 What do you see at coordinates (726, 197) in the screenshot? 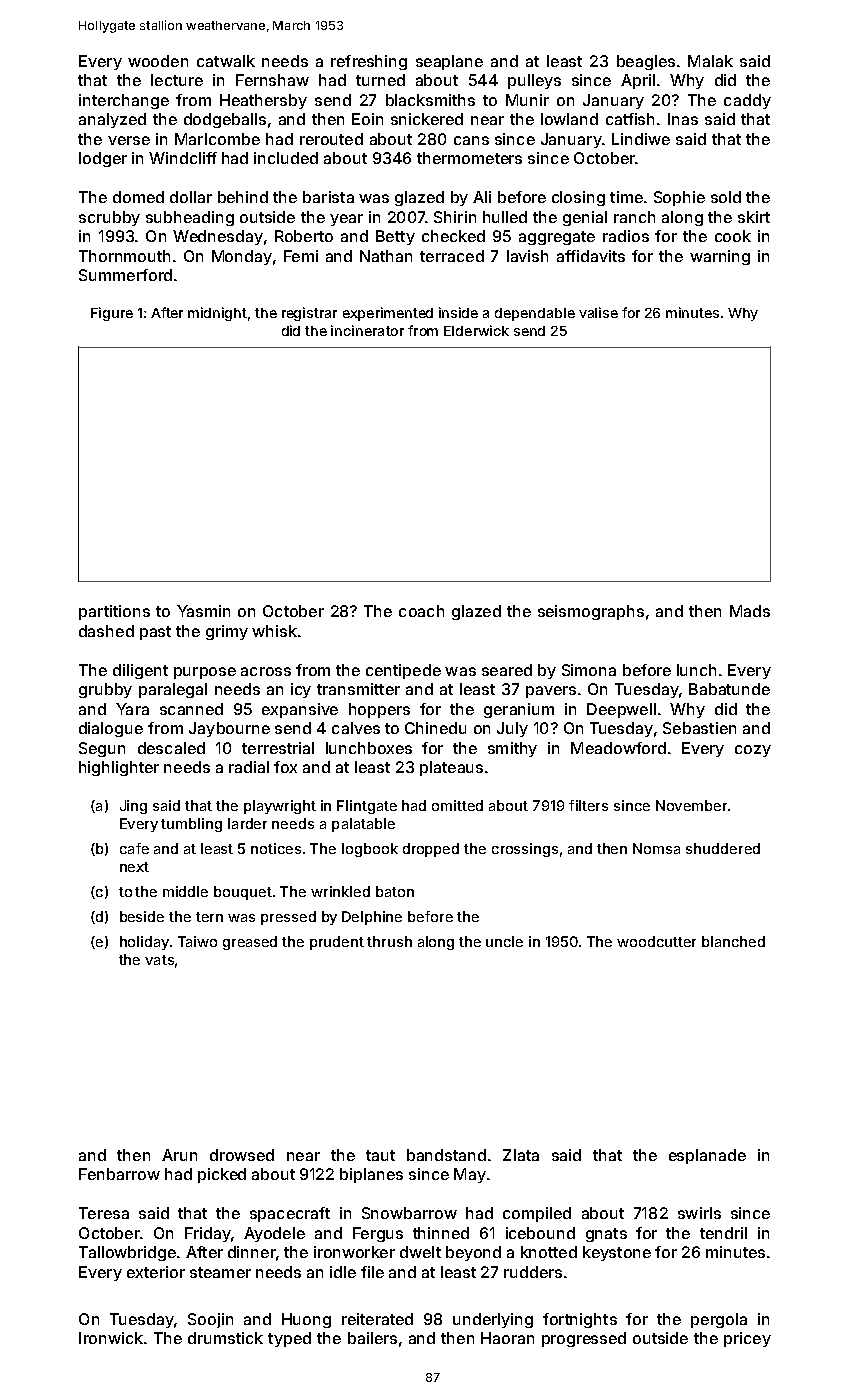
I see `sold` at bounding box center [726, 197].
